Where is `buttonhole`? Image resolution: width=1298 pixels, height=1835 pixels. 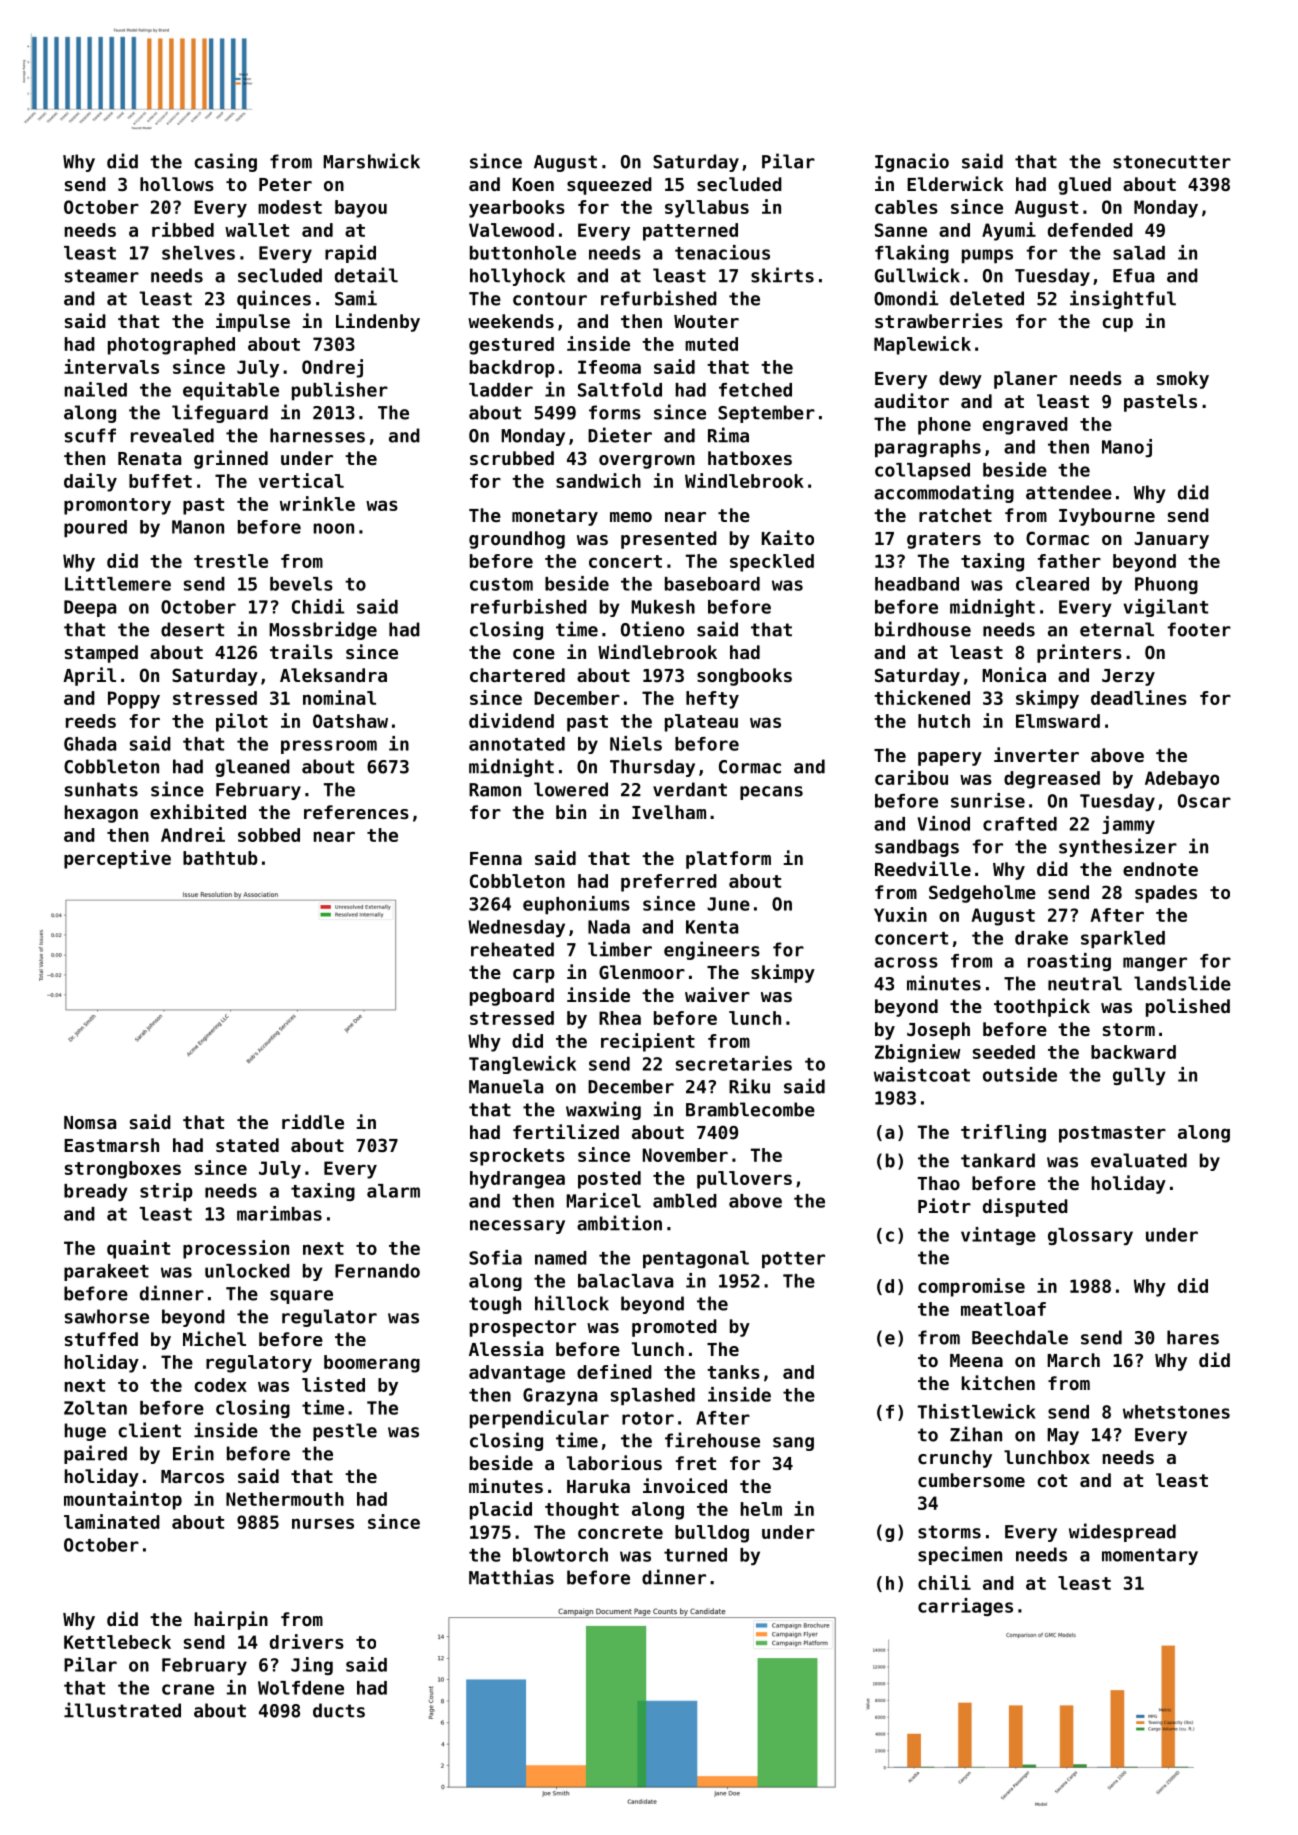
buttonhole is located at coordinates (523, 253).
